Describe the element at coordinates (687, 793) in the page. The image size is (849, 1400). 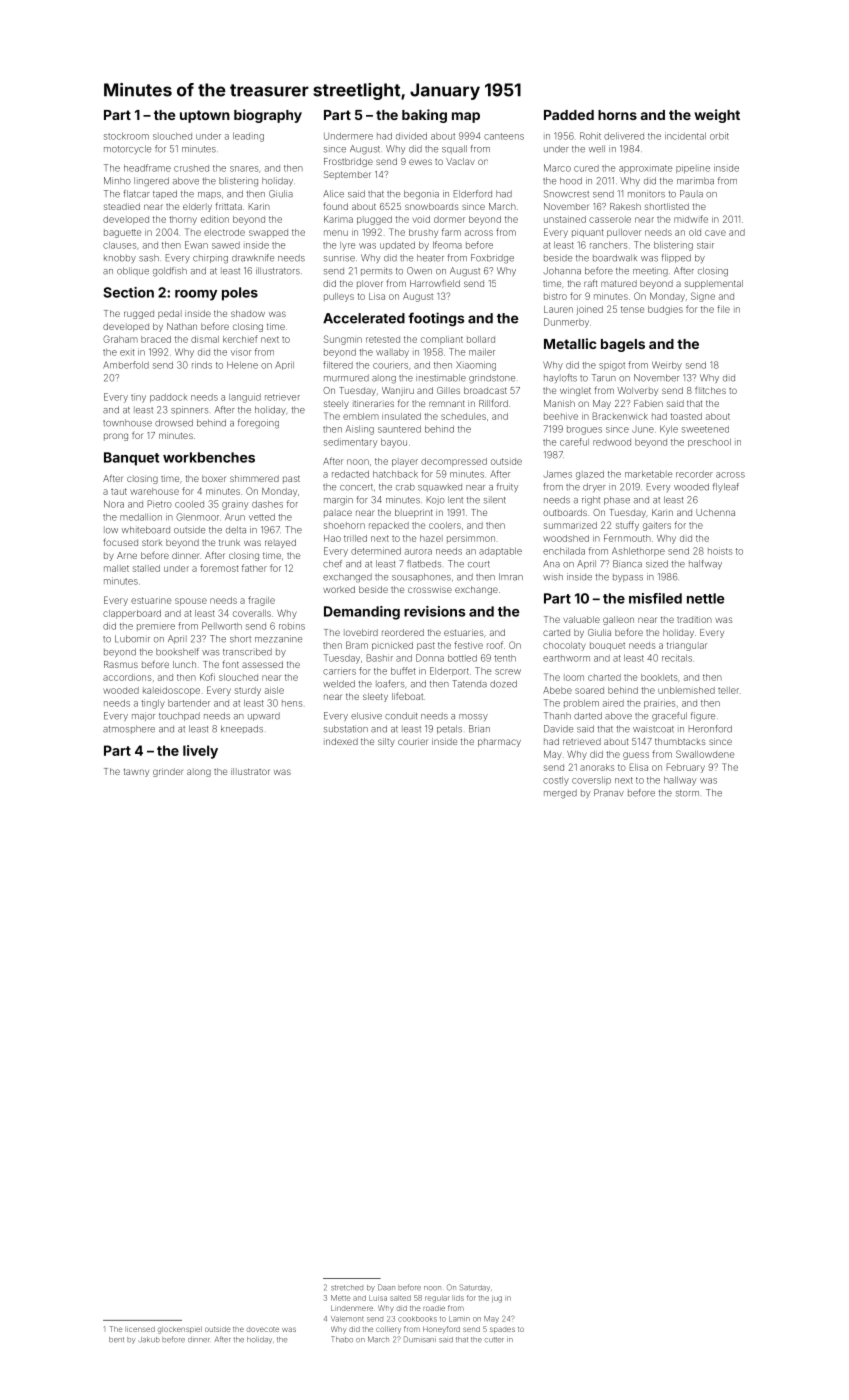
I see `storm` at that location.
